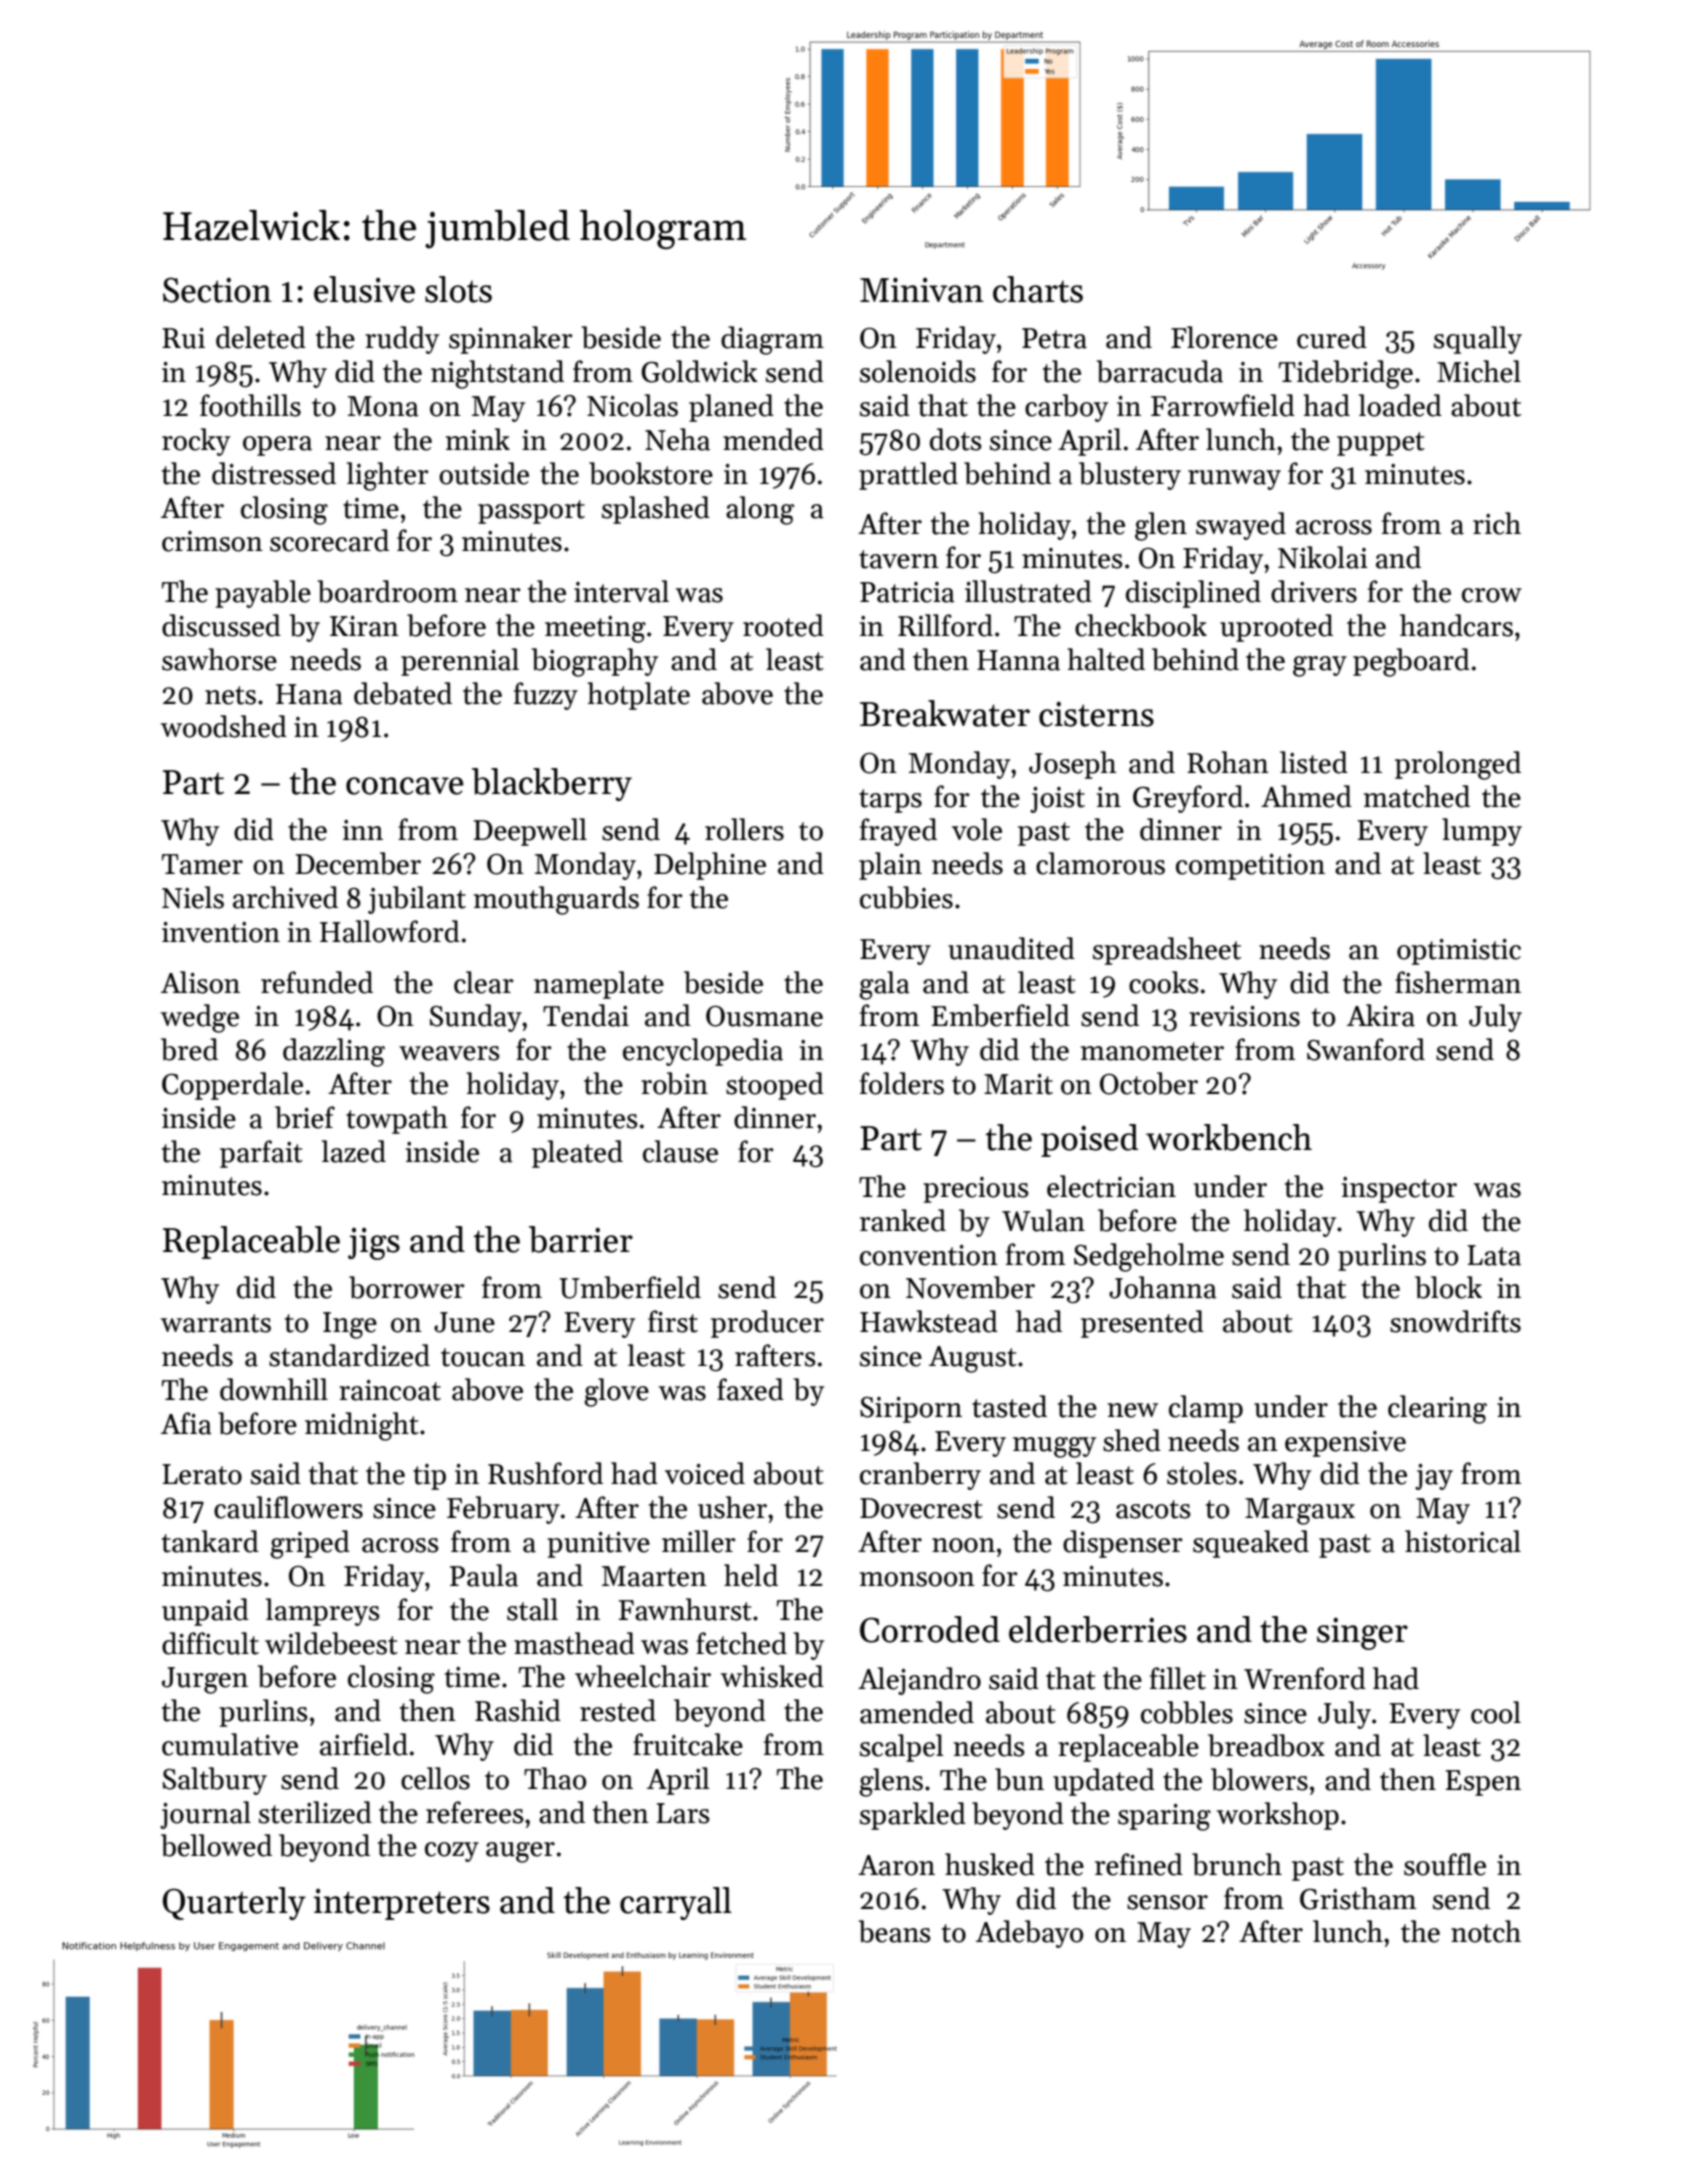  Describe the element at coordinates (1494, 1255) in the screenshot. I see `Lata` at that location.
